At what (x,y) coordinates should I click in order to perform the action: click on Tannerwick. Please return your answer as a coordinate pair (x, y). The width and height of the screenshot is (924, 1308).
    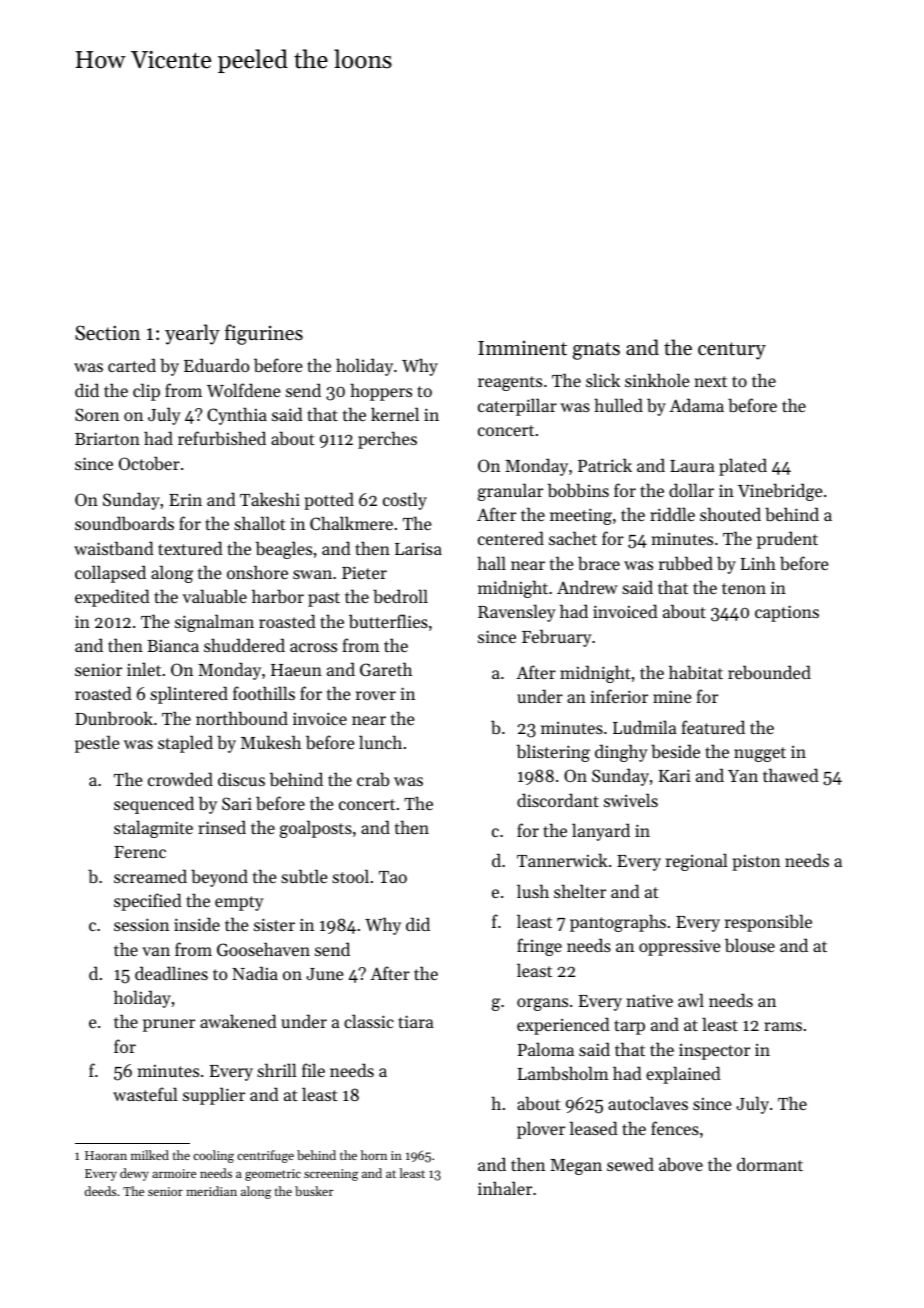
    Looking at the image, I should click on (562, 860).
